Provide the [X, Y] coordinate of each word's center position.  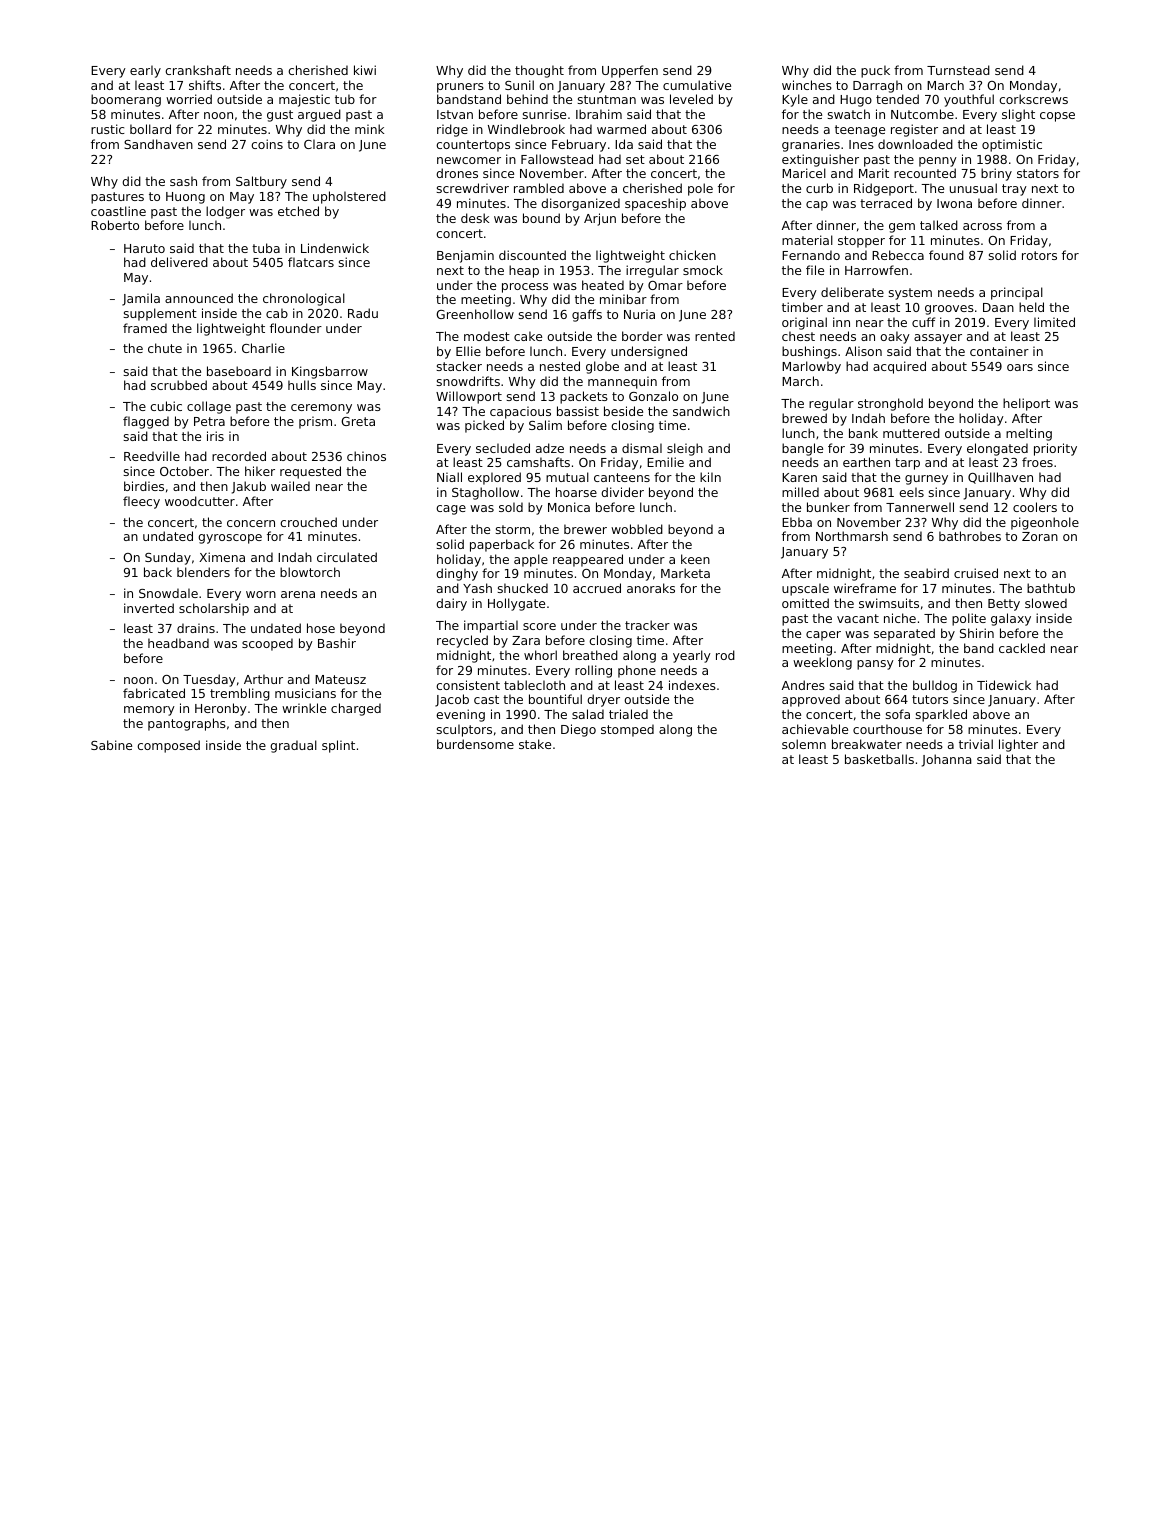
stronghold [890, 404]
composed [168, 746]
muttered [911, 433]
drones [457, 173]
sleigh [685, 449]
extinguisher [820, 160]
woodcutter [200, 501]
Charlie [263, 348]
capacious [520, 412]
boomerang [126, 100]
